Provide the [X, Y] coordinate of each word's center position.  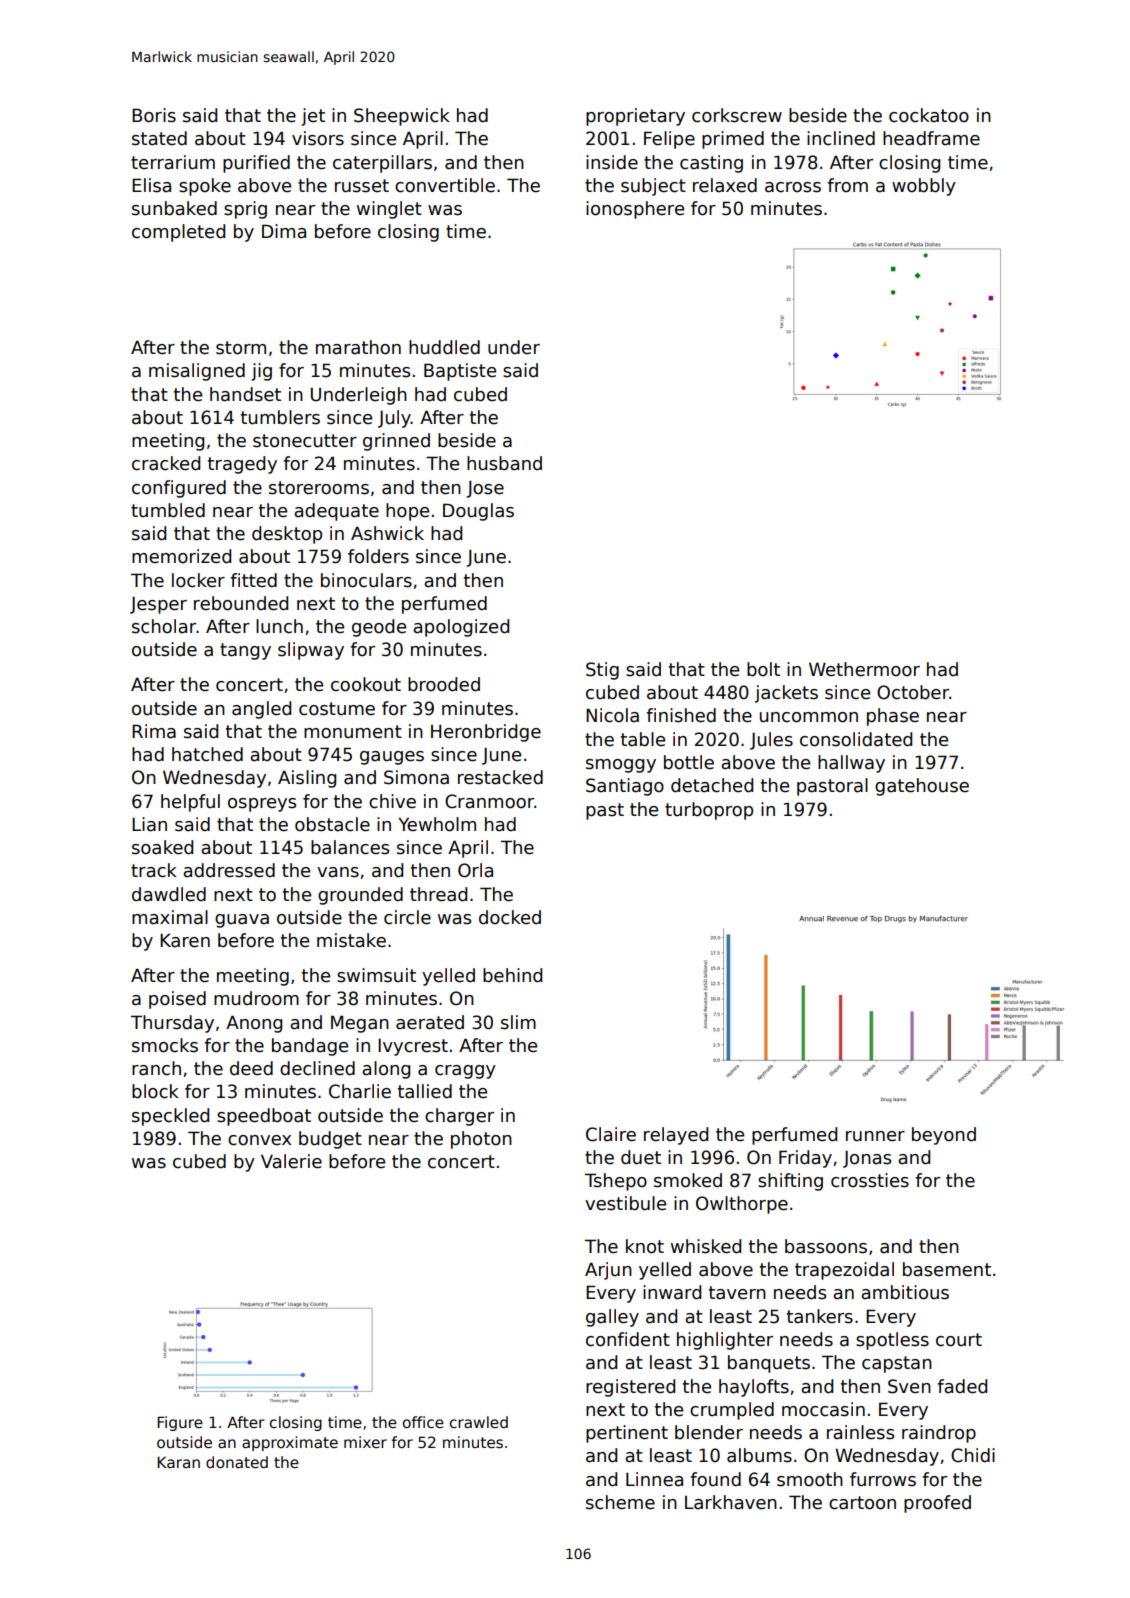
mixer [365, 1442]
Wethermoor [864, 669]
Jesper [158, 605]
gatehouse [922, 787]
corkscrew [737, 115]
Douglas [478, 512]
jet [313, 117]
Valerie [291, 1161]
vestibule [625, 1203]
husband [504, 463]
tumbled [168, 510]
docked [510, 917]
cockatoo [929, 115]
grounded [360, 896]
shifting [790, 1182]
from [847, 185]
